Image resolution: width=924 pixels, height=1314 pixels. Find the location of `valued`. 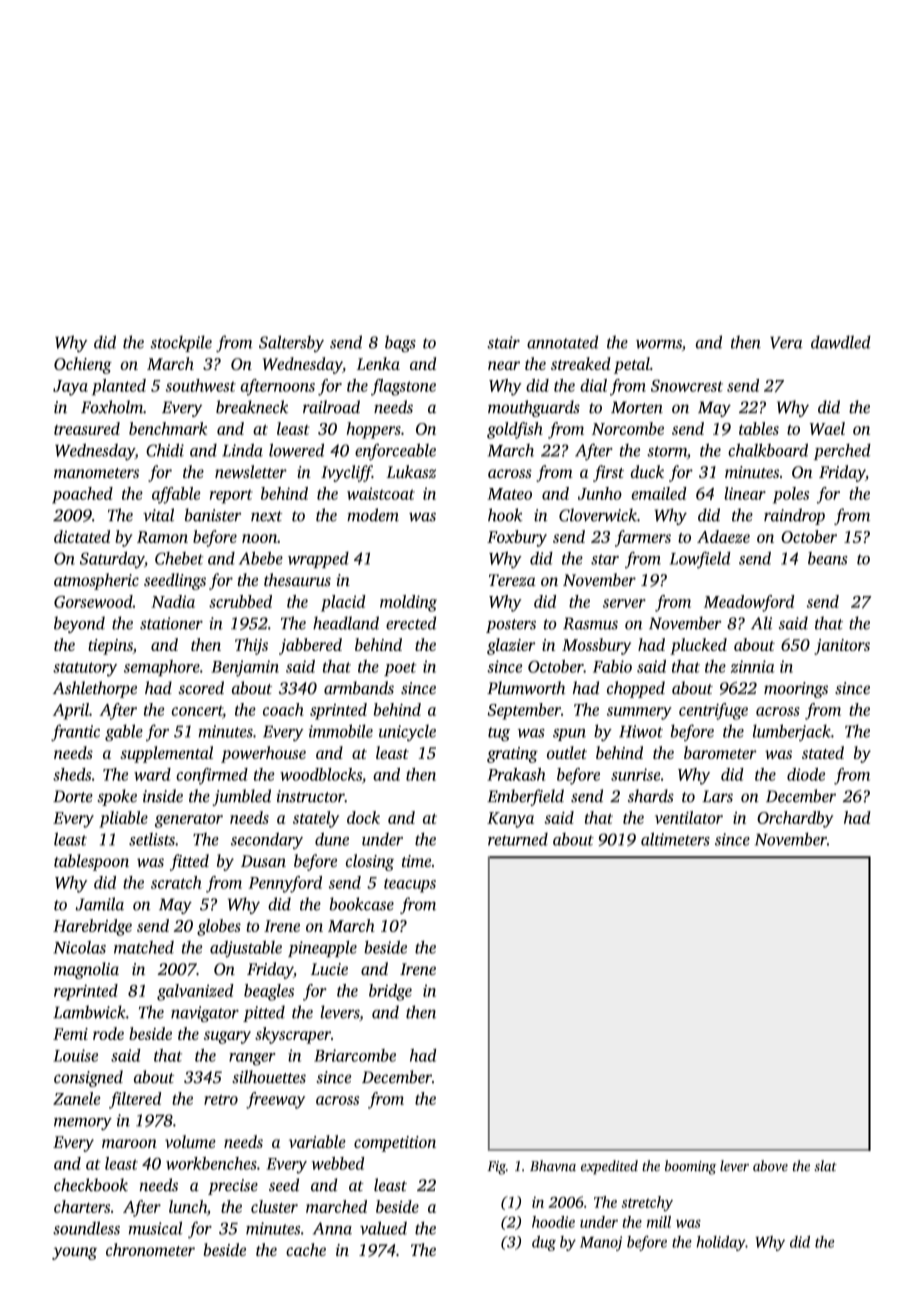

valued is located at coordinates (383, 1228).
